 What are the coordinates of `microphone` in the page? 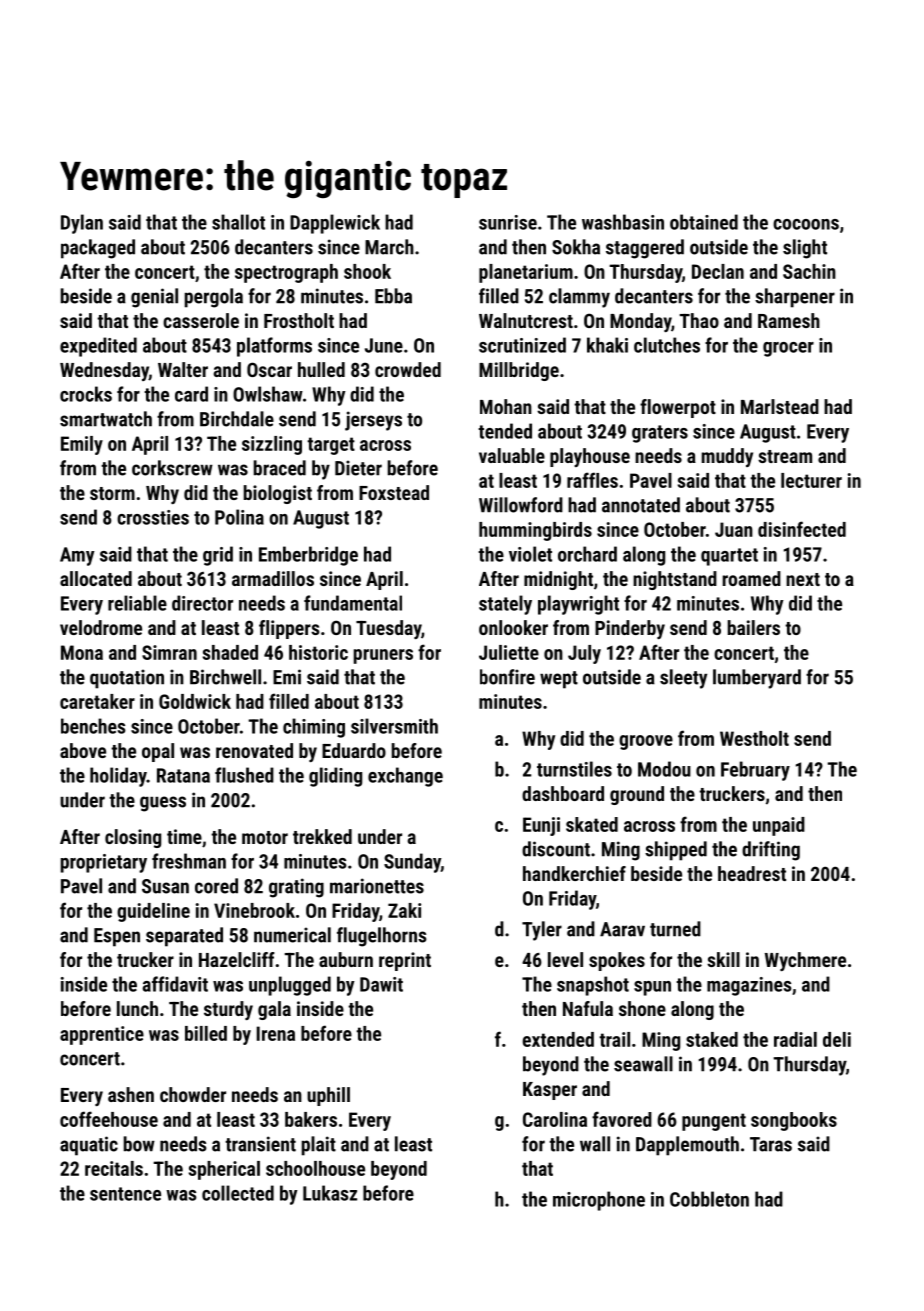 It's located at (599, 1201).
